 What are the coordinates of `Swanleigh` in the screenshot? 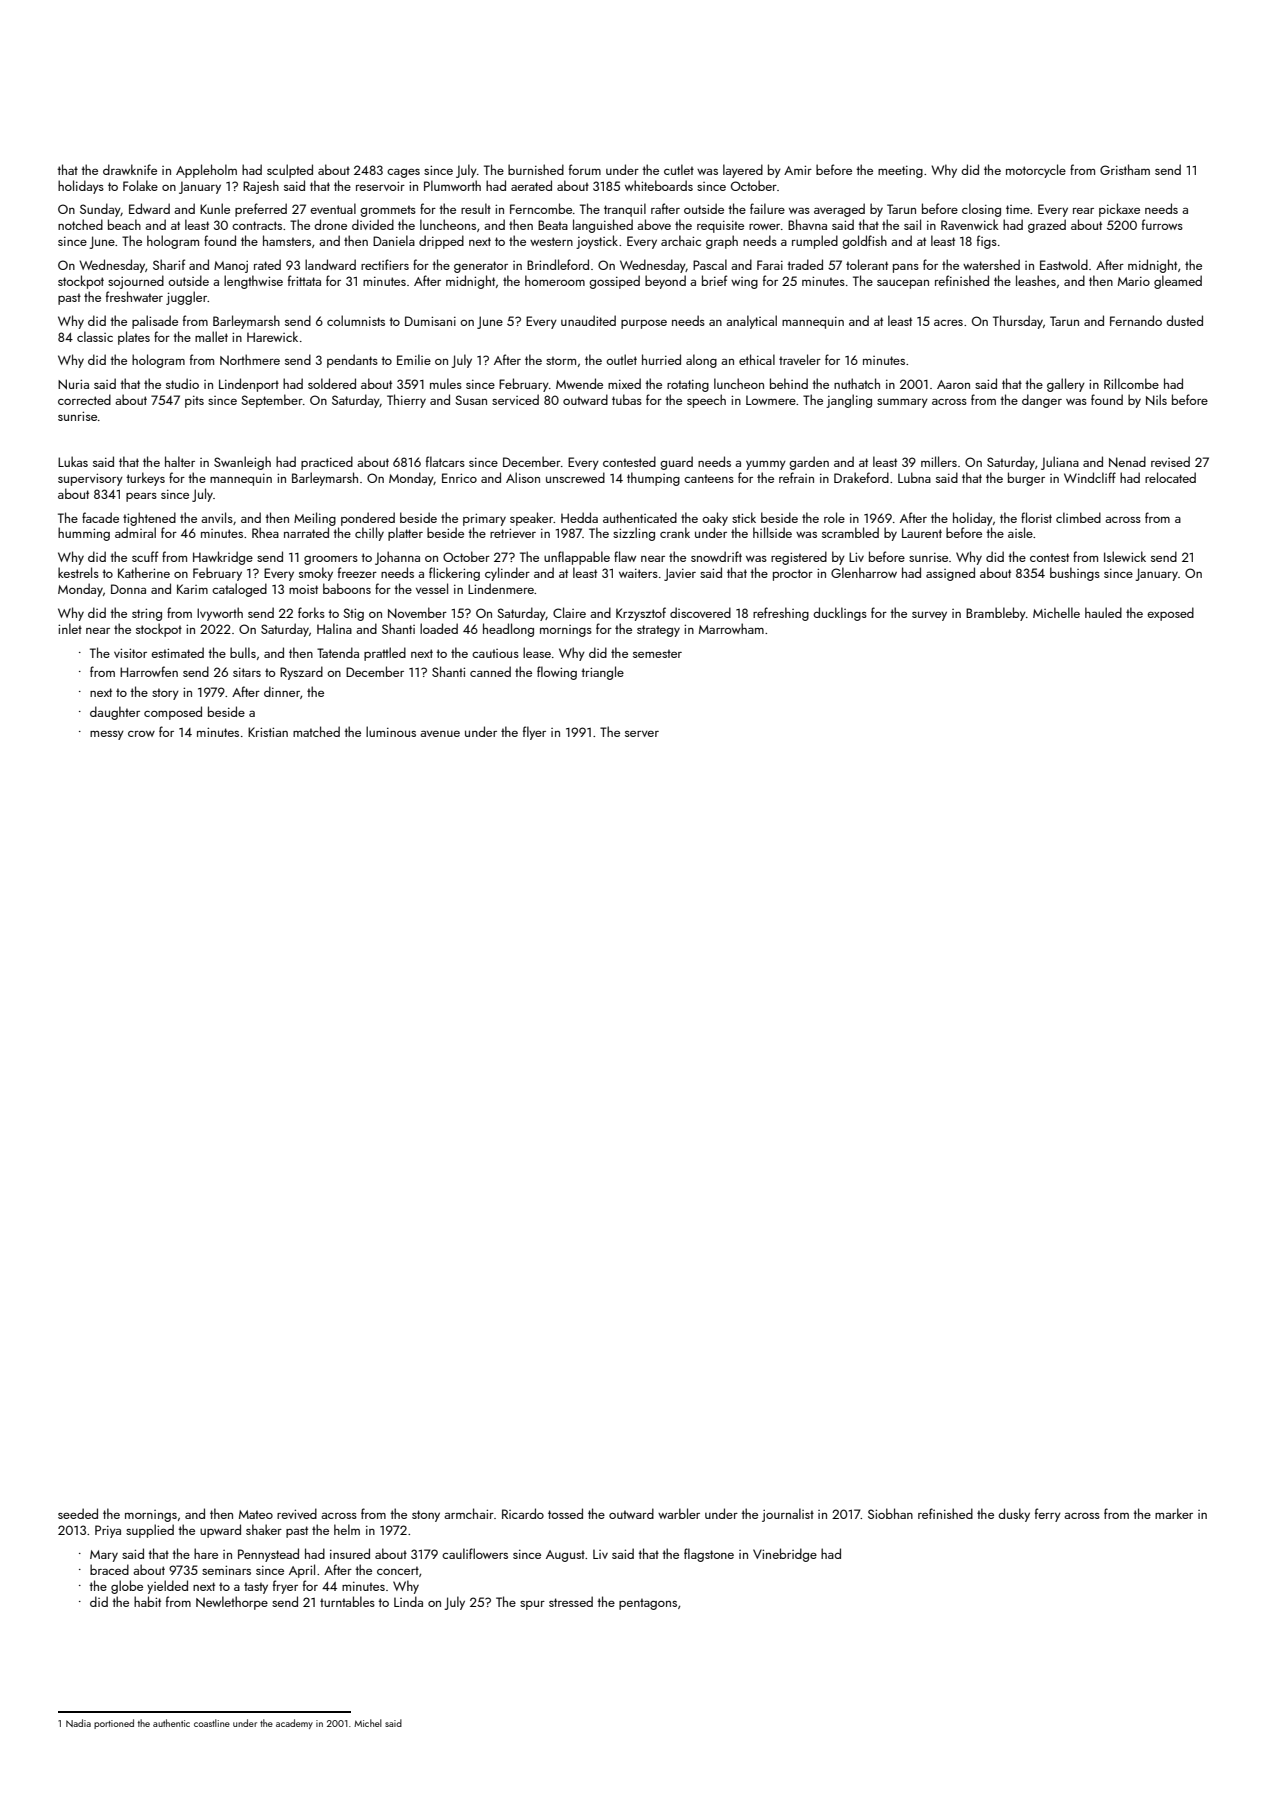 It's located at (242, 463).
